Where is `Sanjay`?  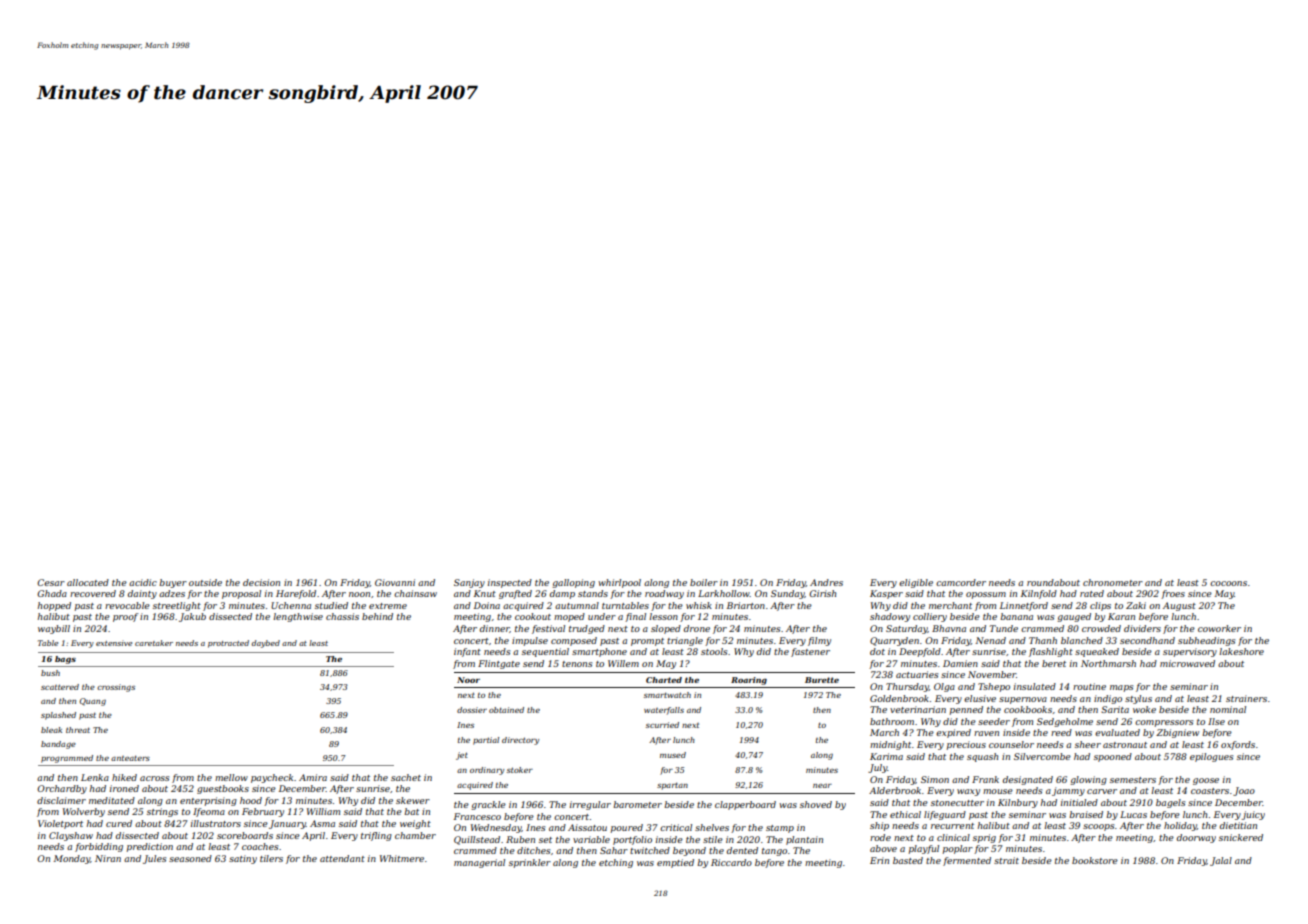 Sanjay is located at coordinates (469, 583).
